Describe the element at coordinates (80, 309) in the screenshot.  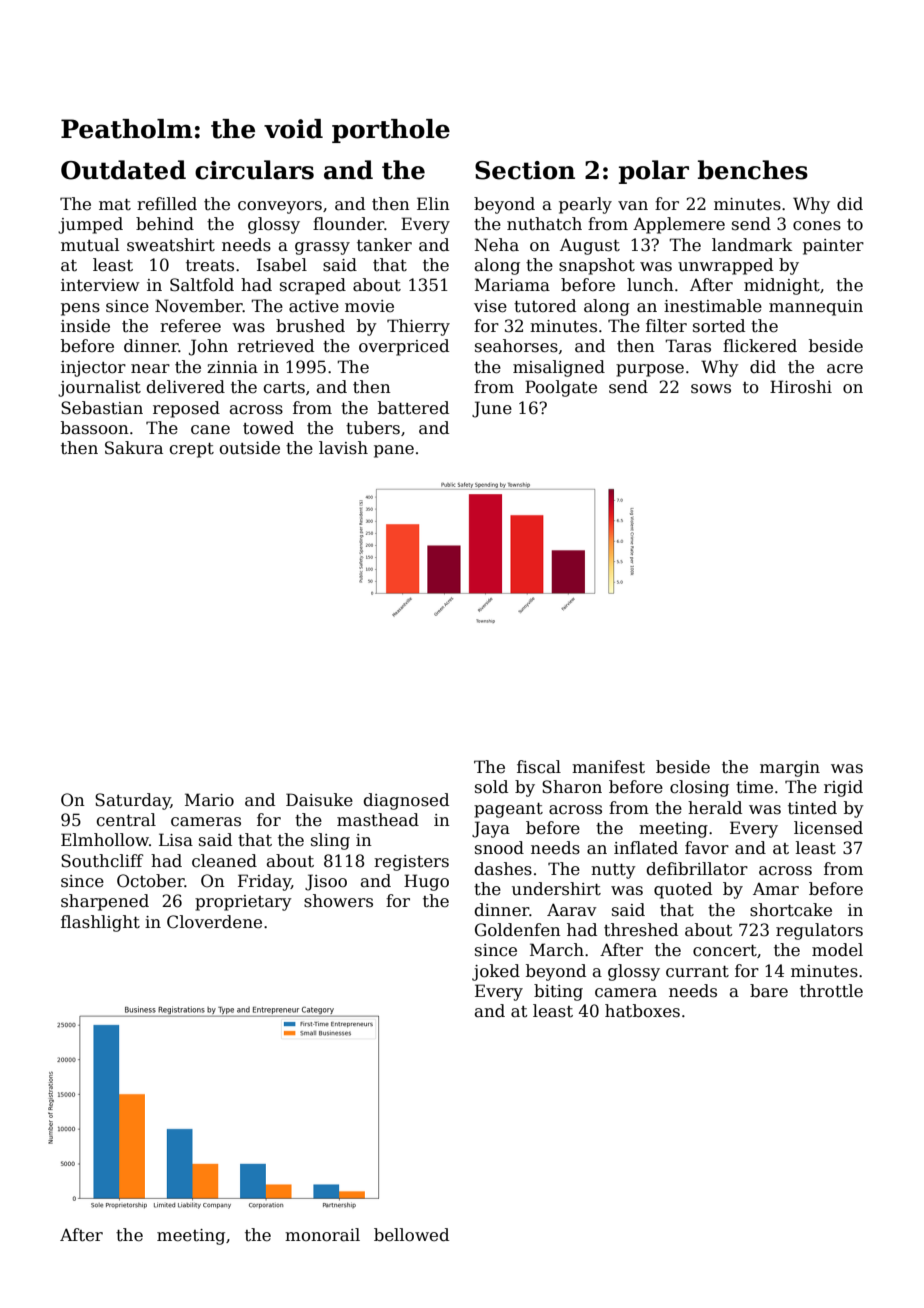
I see `pens` at that location.
